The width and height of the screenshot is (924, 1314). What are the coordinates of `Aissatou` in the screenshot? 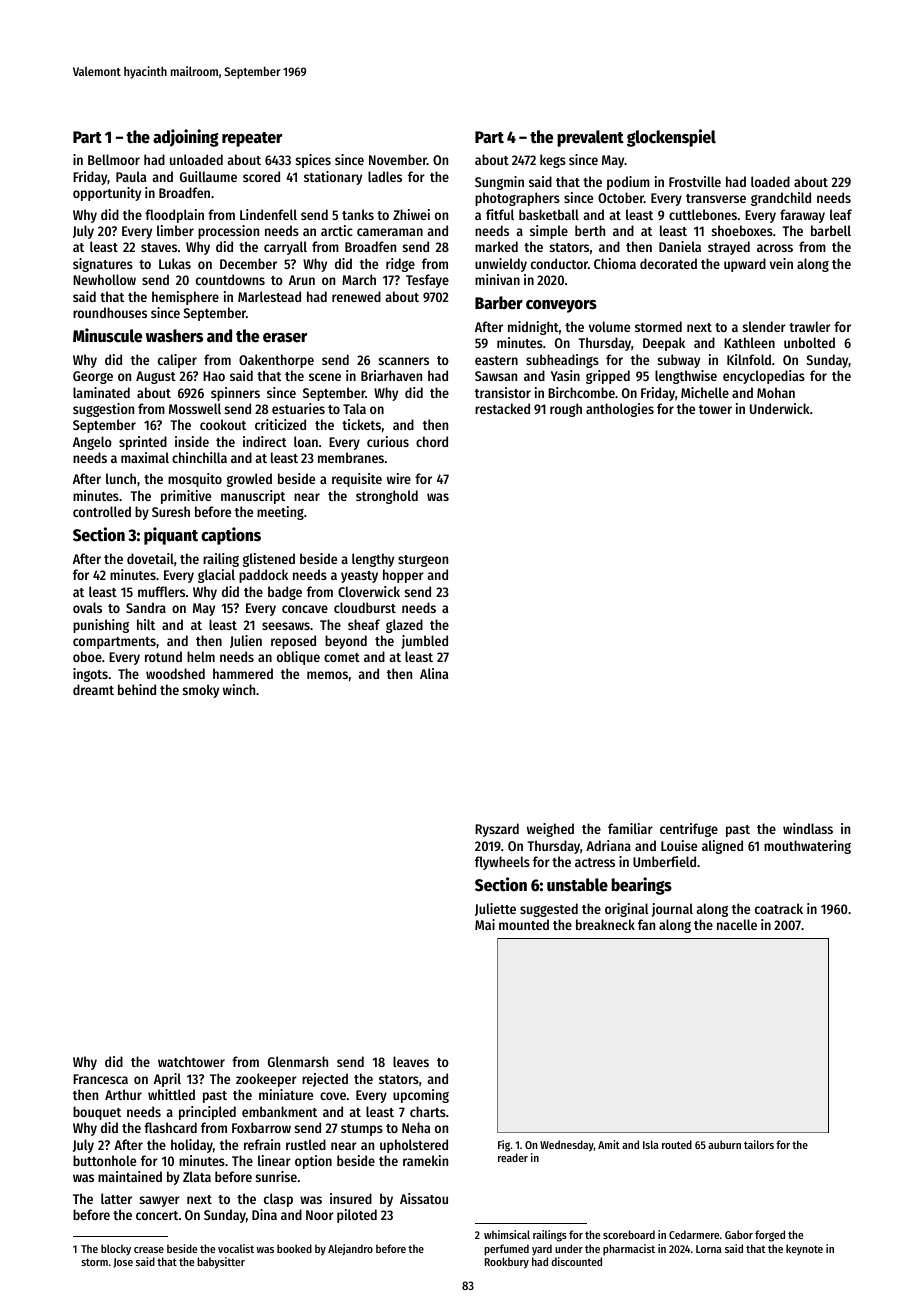 It's located at (424, 1198).
